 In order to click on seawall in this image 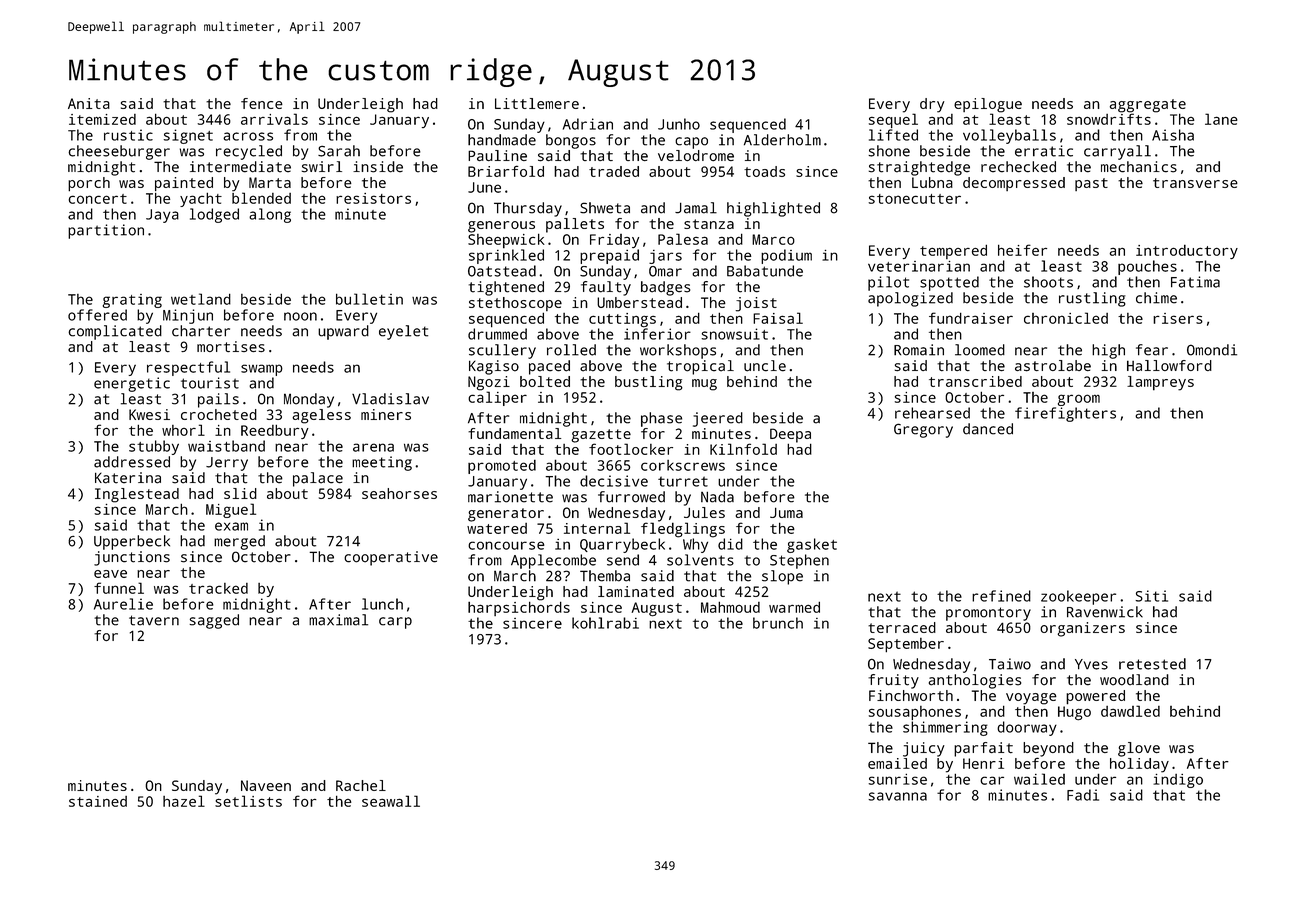, I will do `click(391, 801)`.
